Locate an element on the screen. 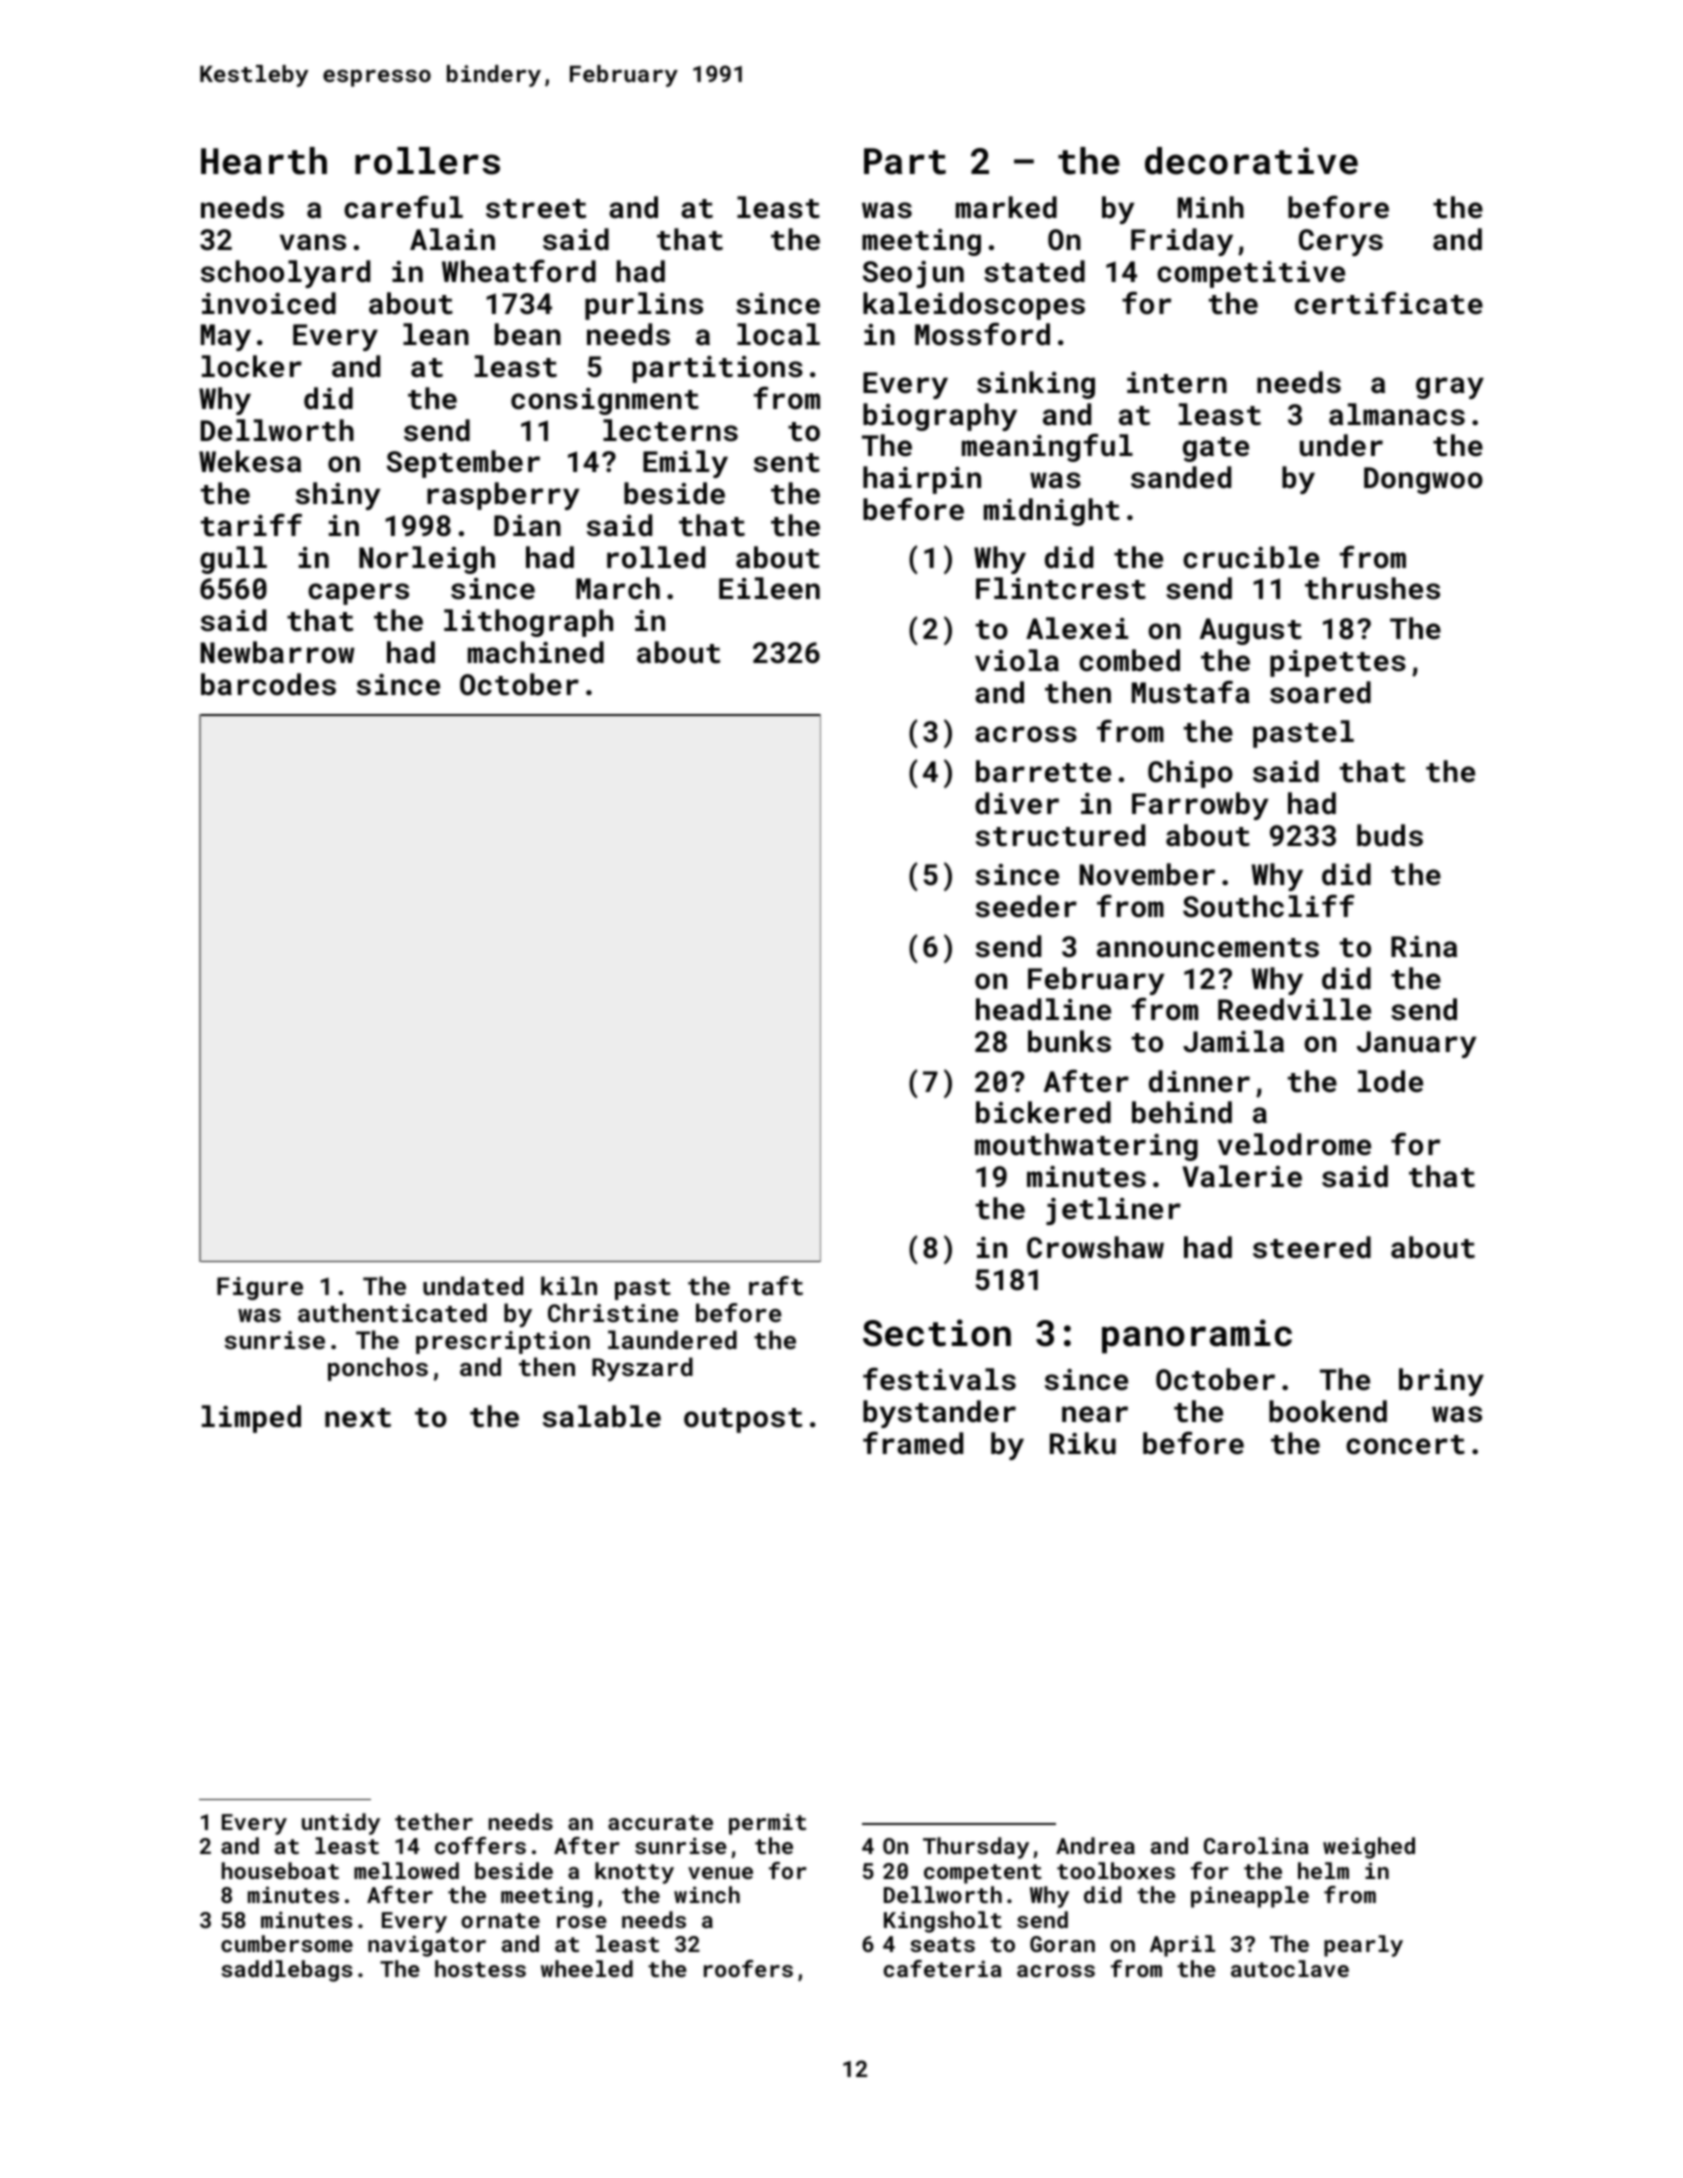  lode is located at coordinates (1390, 1081).
